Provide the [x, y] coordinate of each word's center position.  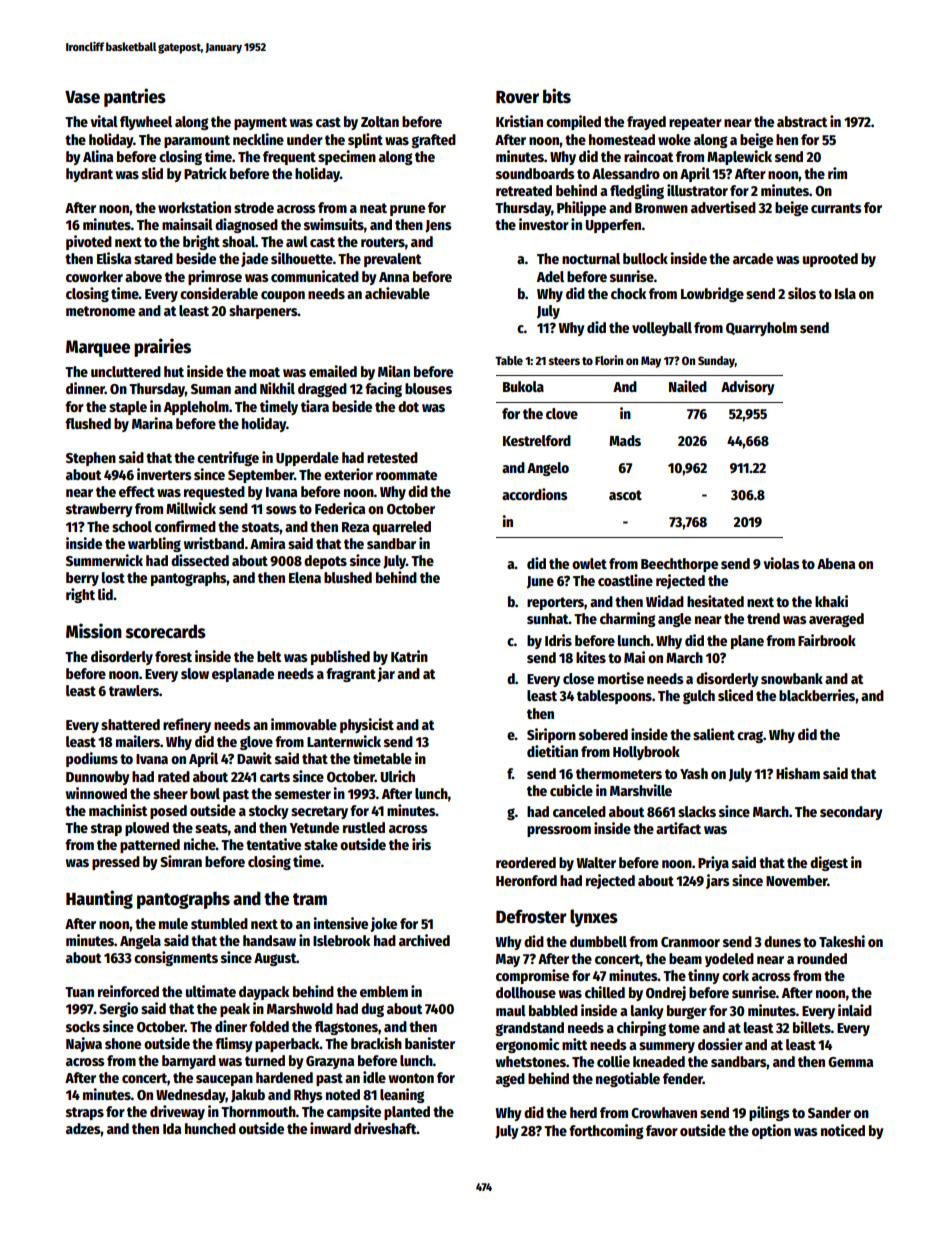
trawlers [134, 690]
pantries [135, 97]
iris [421, 844]
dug [372, 1010]
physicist [367, 725]
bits [557, 96]
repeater [695, 123]
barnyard [189, 1062]
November [796, 880]
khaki [831, 601]
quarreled [401, 528]
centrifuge [228, 458]
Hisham [798, 773]
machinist [118, 810]
